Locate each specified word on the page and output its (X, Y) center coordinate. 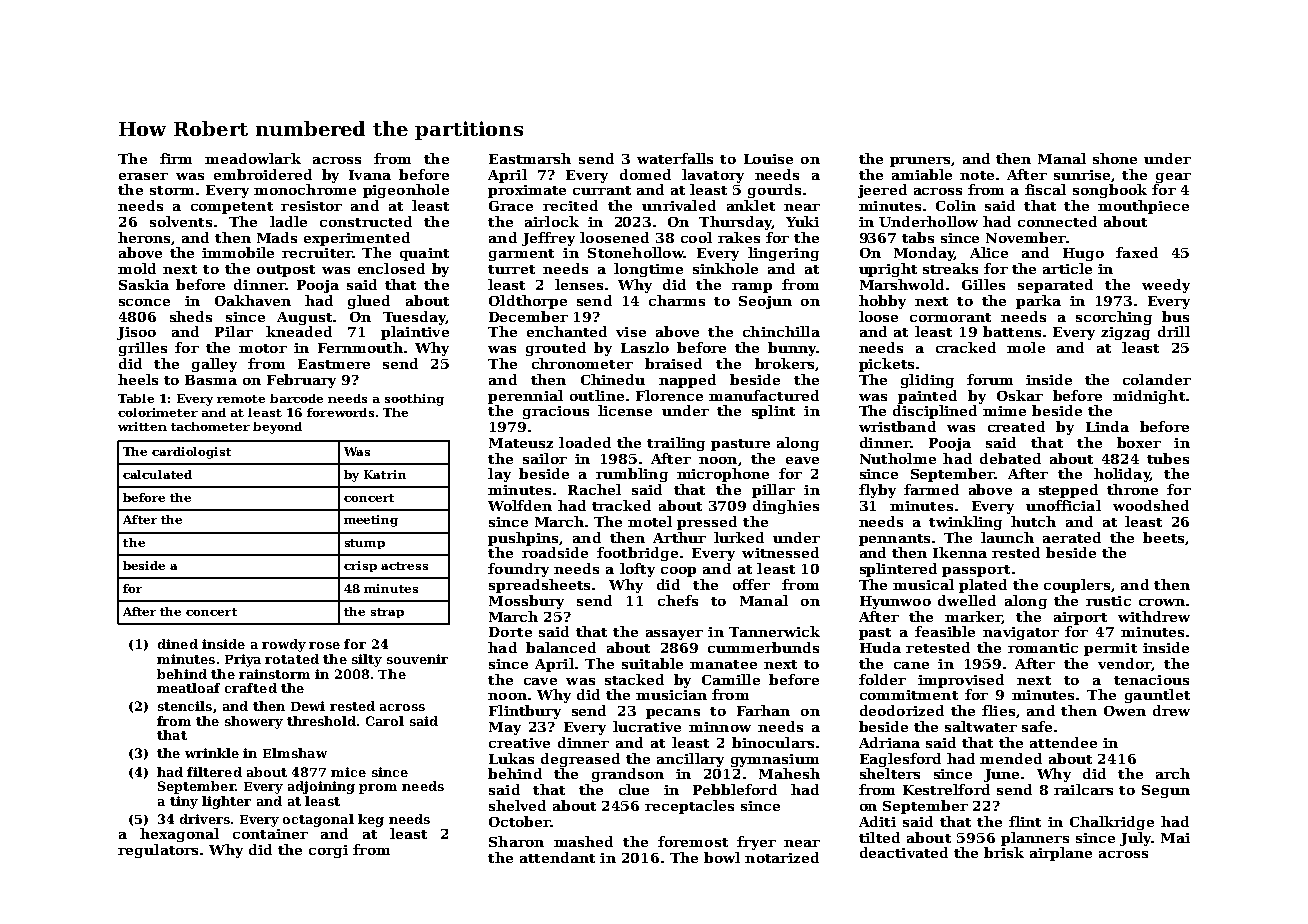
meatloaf (188, 688)
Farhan (763, 710)
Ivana (370, 175)
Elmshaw (295, 753)
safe (1037, 726)
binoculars (773, 742)
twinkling (965, 523)
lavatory (713, 176)
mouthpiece (1143, 207)
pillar (773, 491)
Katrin (385, 474)
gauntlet (1157, 696)
